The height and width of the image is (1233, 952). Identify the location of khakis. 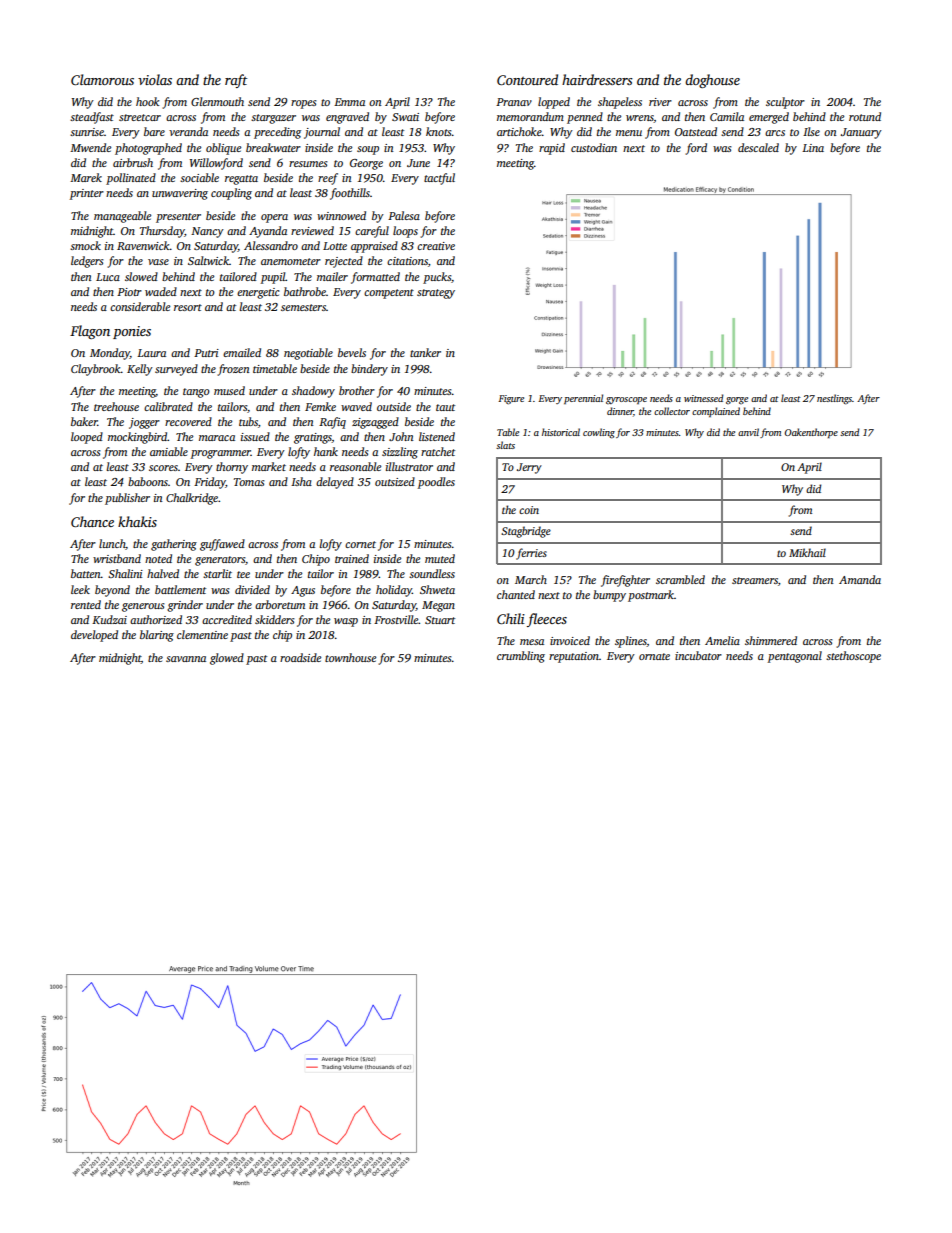
(137, 521).
